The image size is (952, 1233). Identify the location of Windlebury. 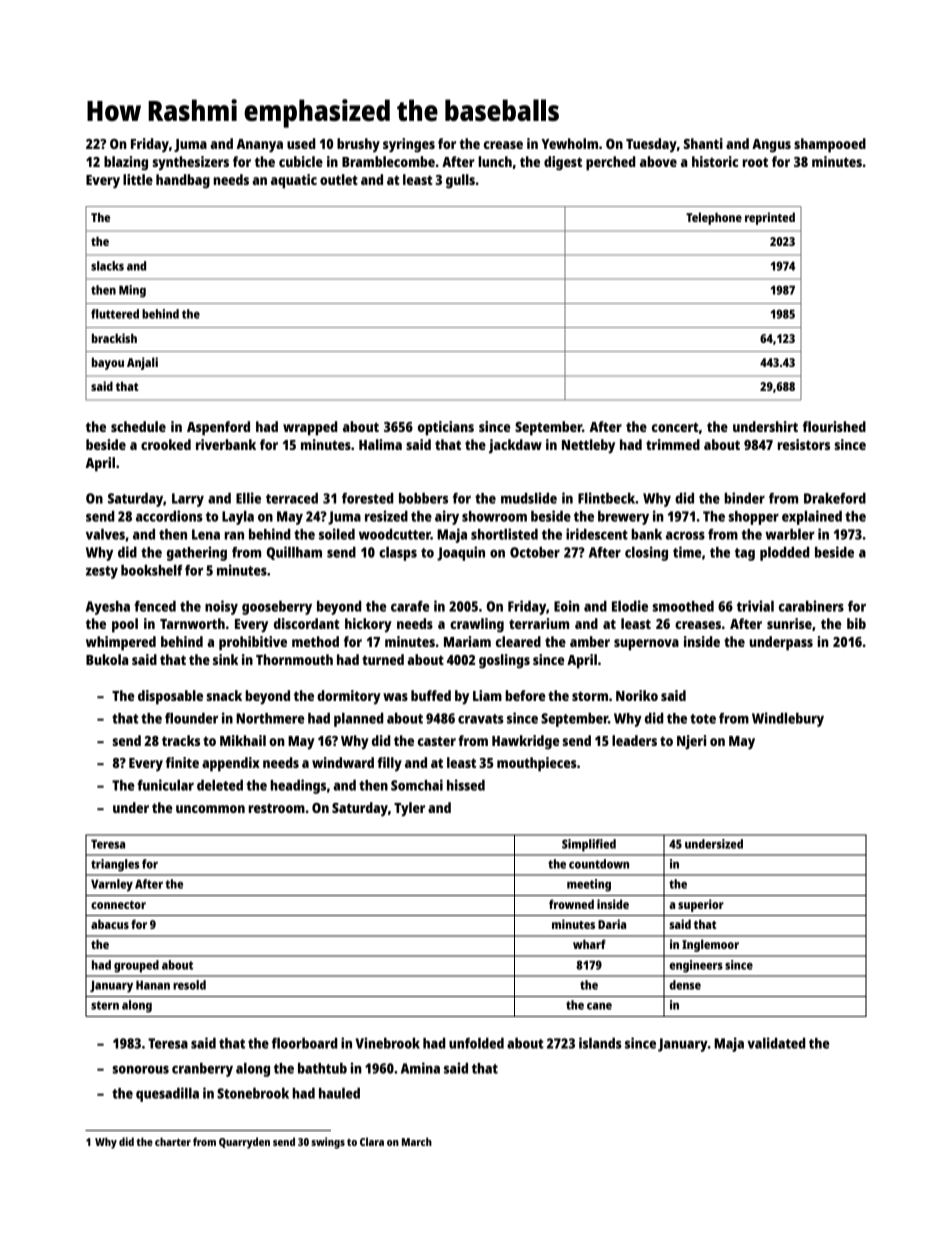
(788, 719).
